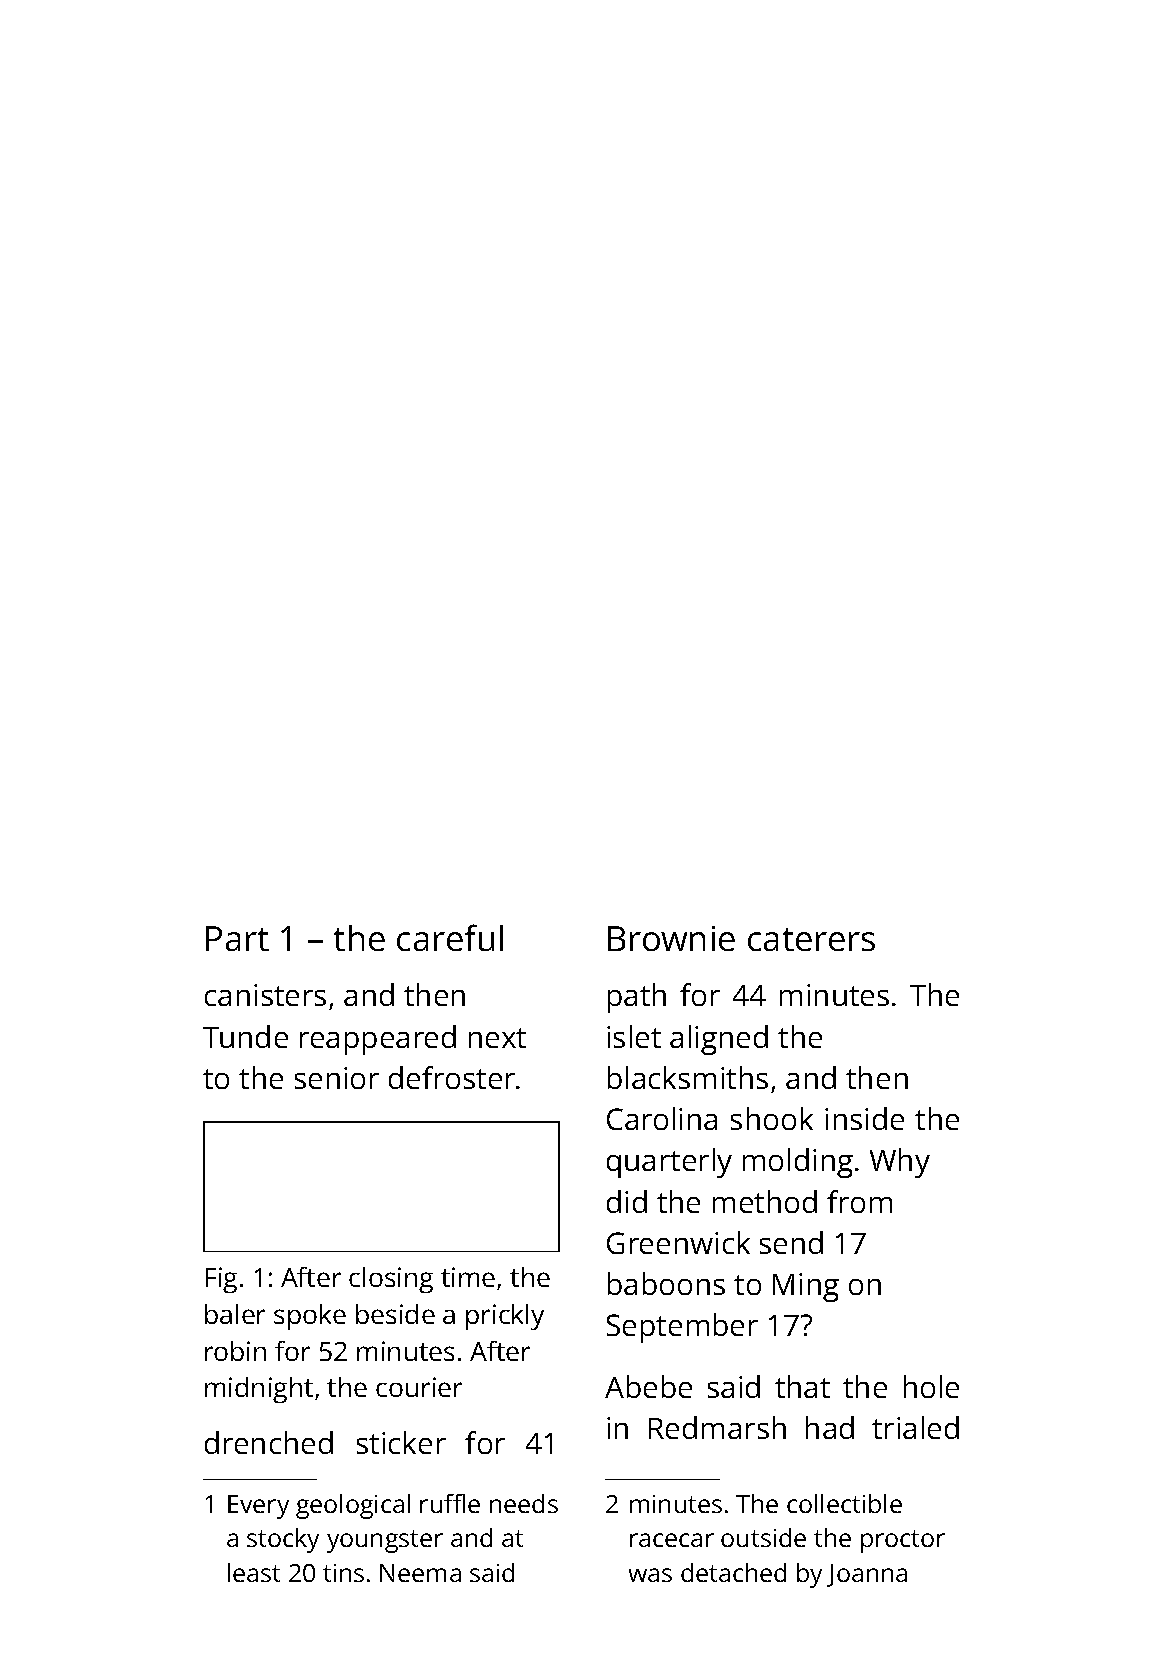 Image resolution: width=1165 pixels, height=1654 pixels. What do you see at coordinates (524, 1503) in the screenshot?
I see `needs` at bounding box center [524, 1503].
